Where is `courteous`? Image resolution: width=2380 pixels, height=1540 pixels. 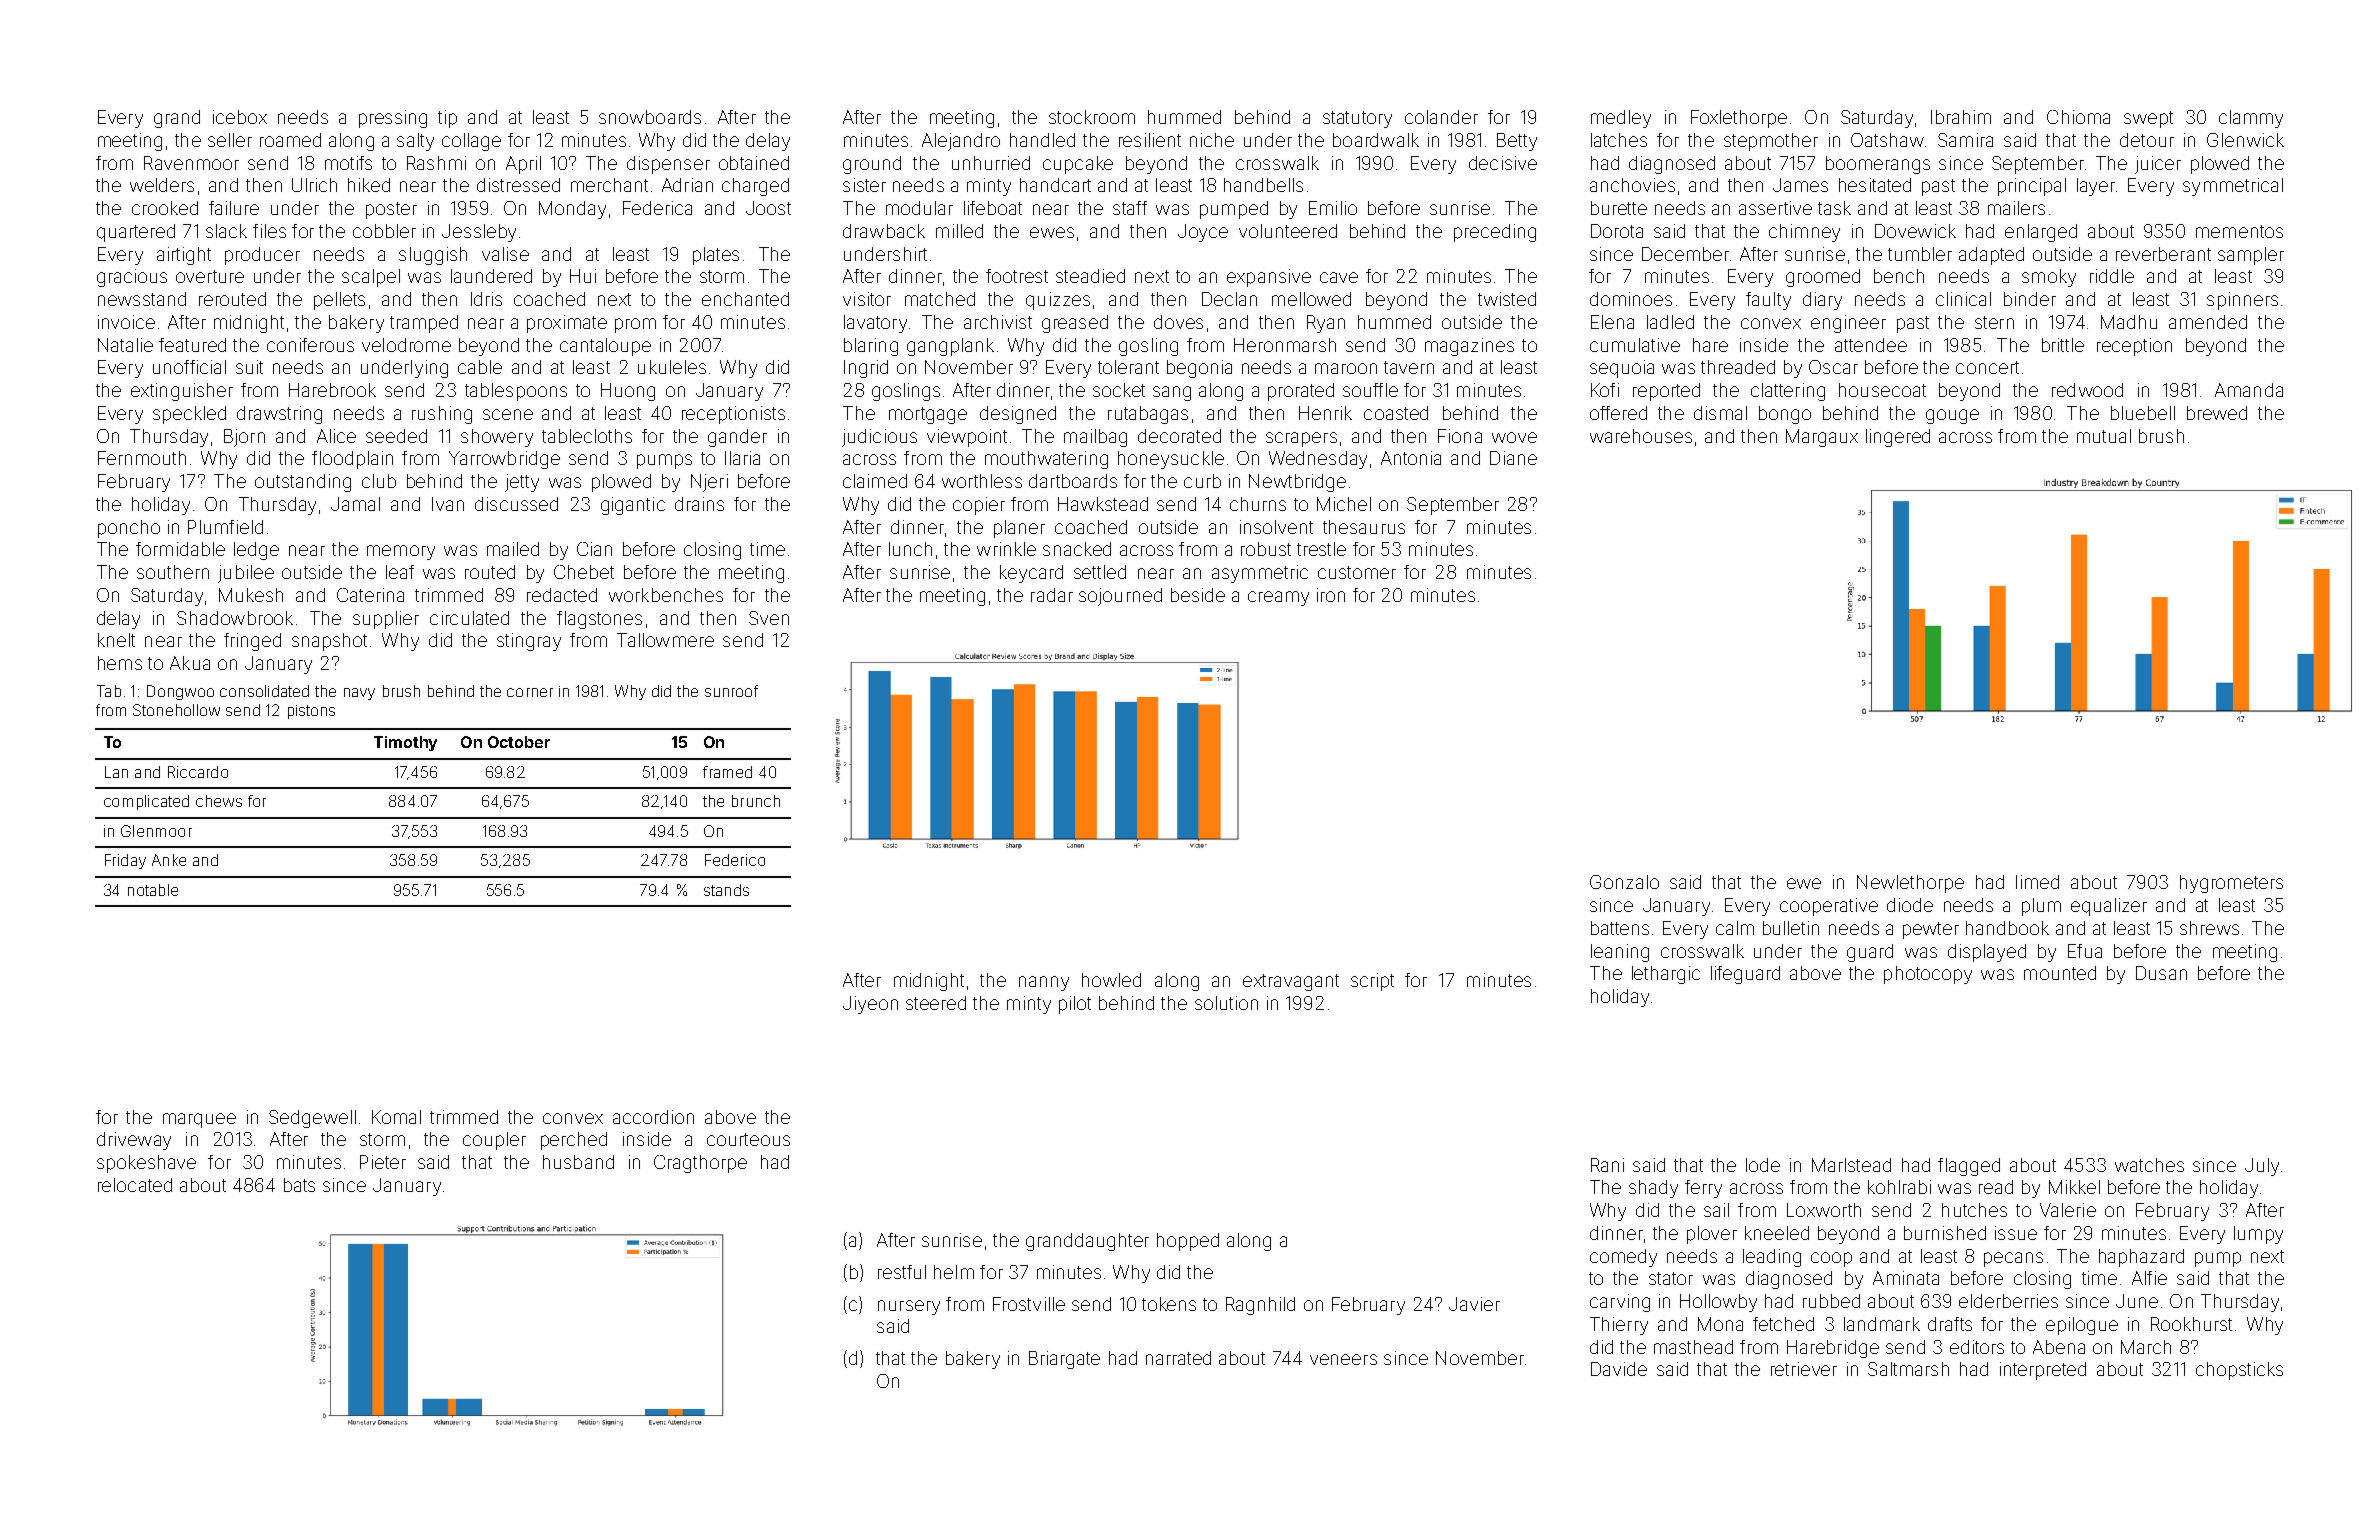 courteous is located at coordinates (748, 1139).
